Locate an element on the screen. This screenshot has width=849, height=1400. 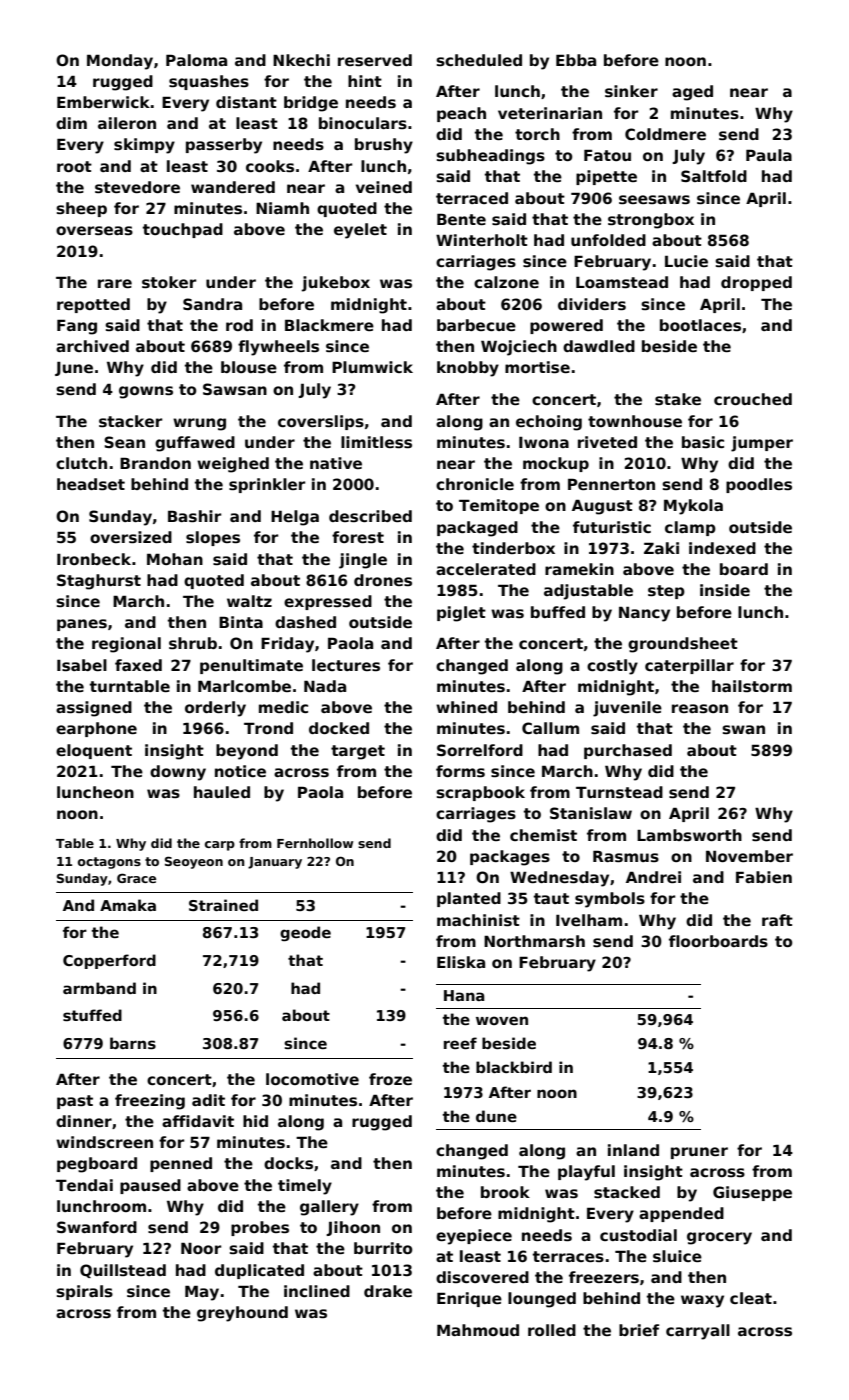
spirals is located at coordinates (84, 1292).
